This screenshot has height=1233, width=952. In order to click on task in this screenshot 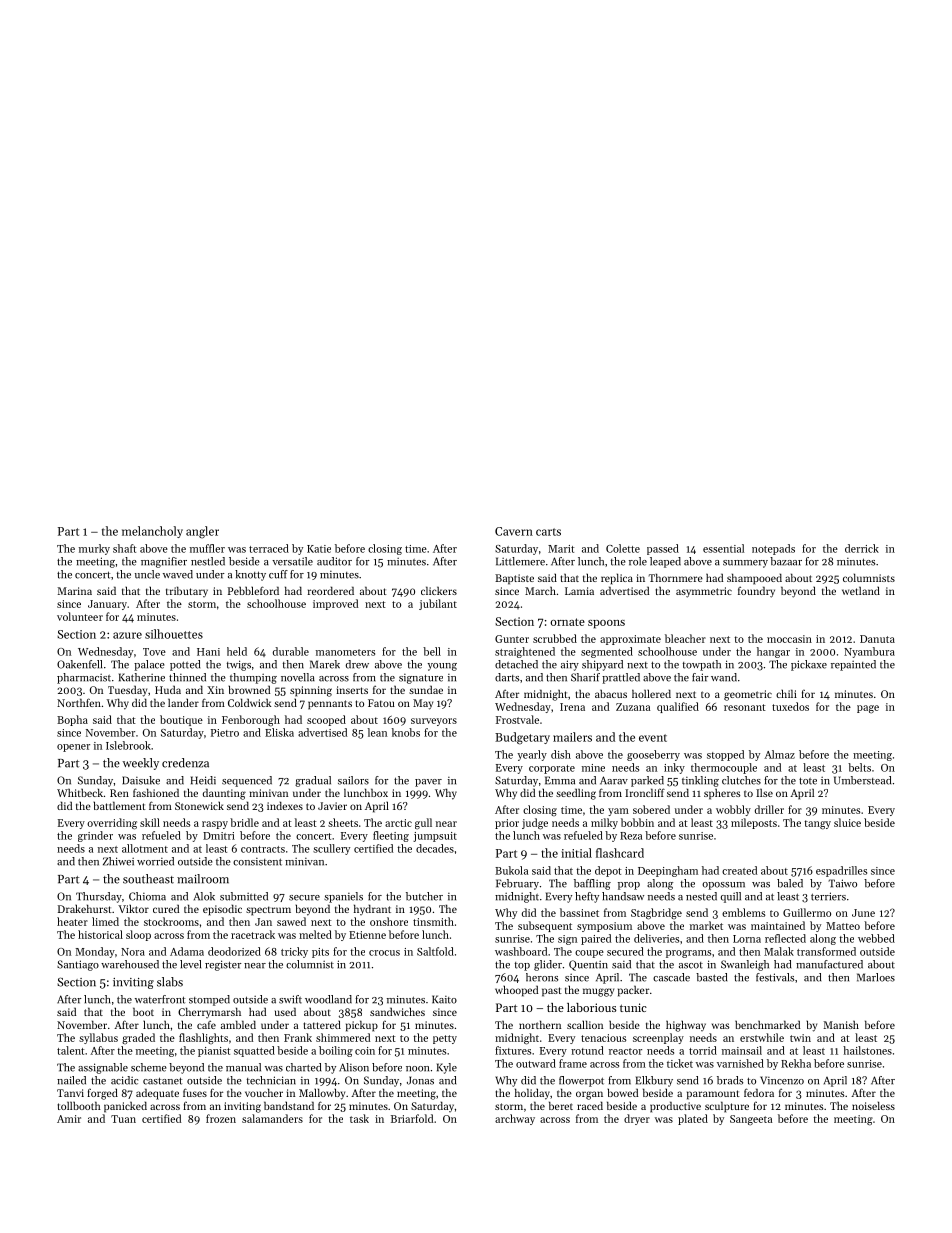, I will do `click(359, 1118)`.
